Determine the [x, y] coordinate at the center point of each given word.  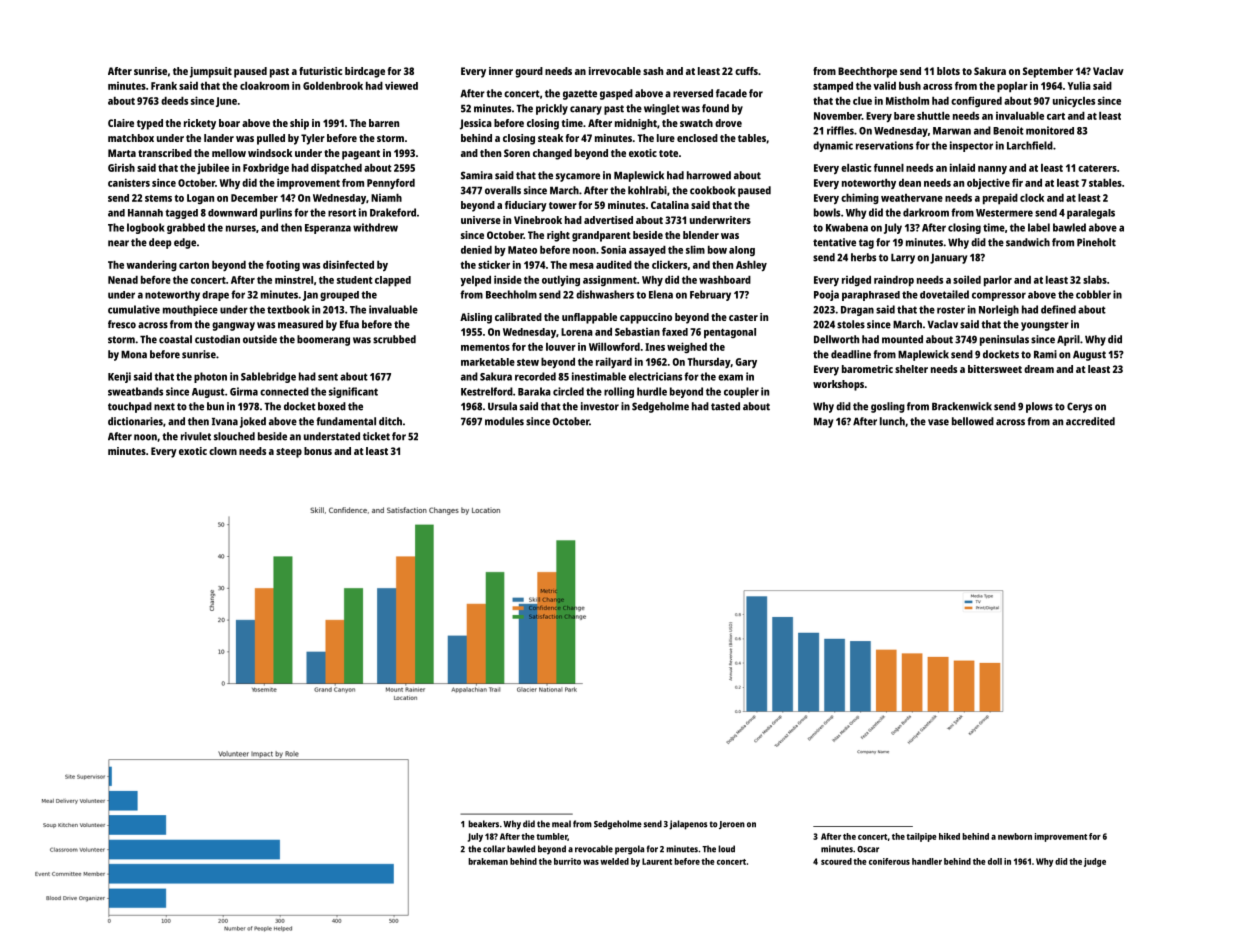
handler [927, 861]
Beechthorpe [867, 72]
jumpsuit [211, 72]
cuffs [746, 71]
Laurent [657, 861]
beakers [483, 824]
